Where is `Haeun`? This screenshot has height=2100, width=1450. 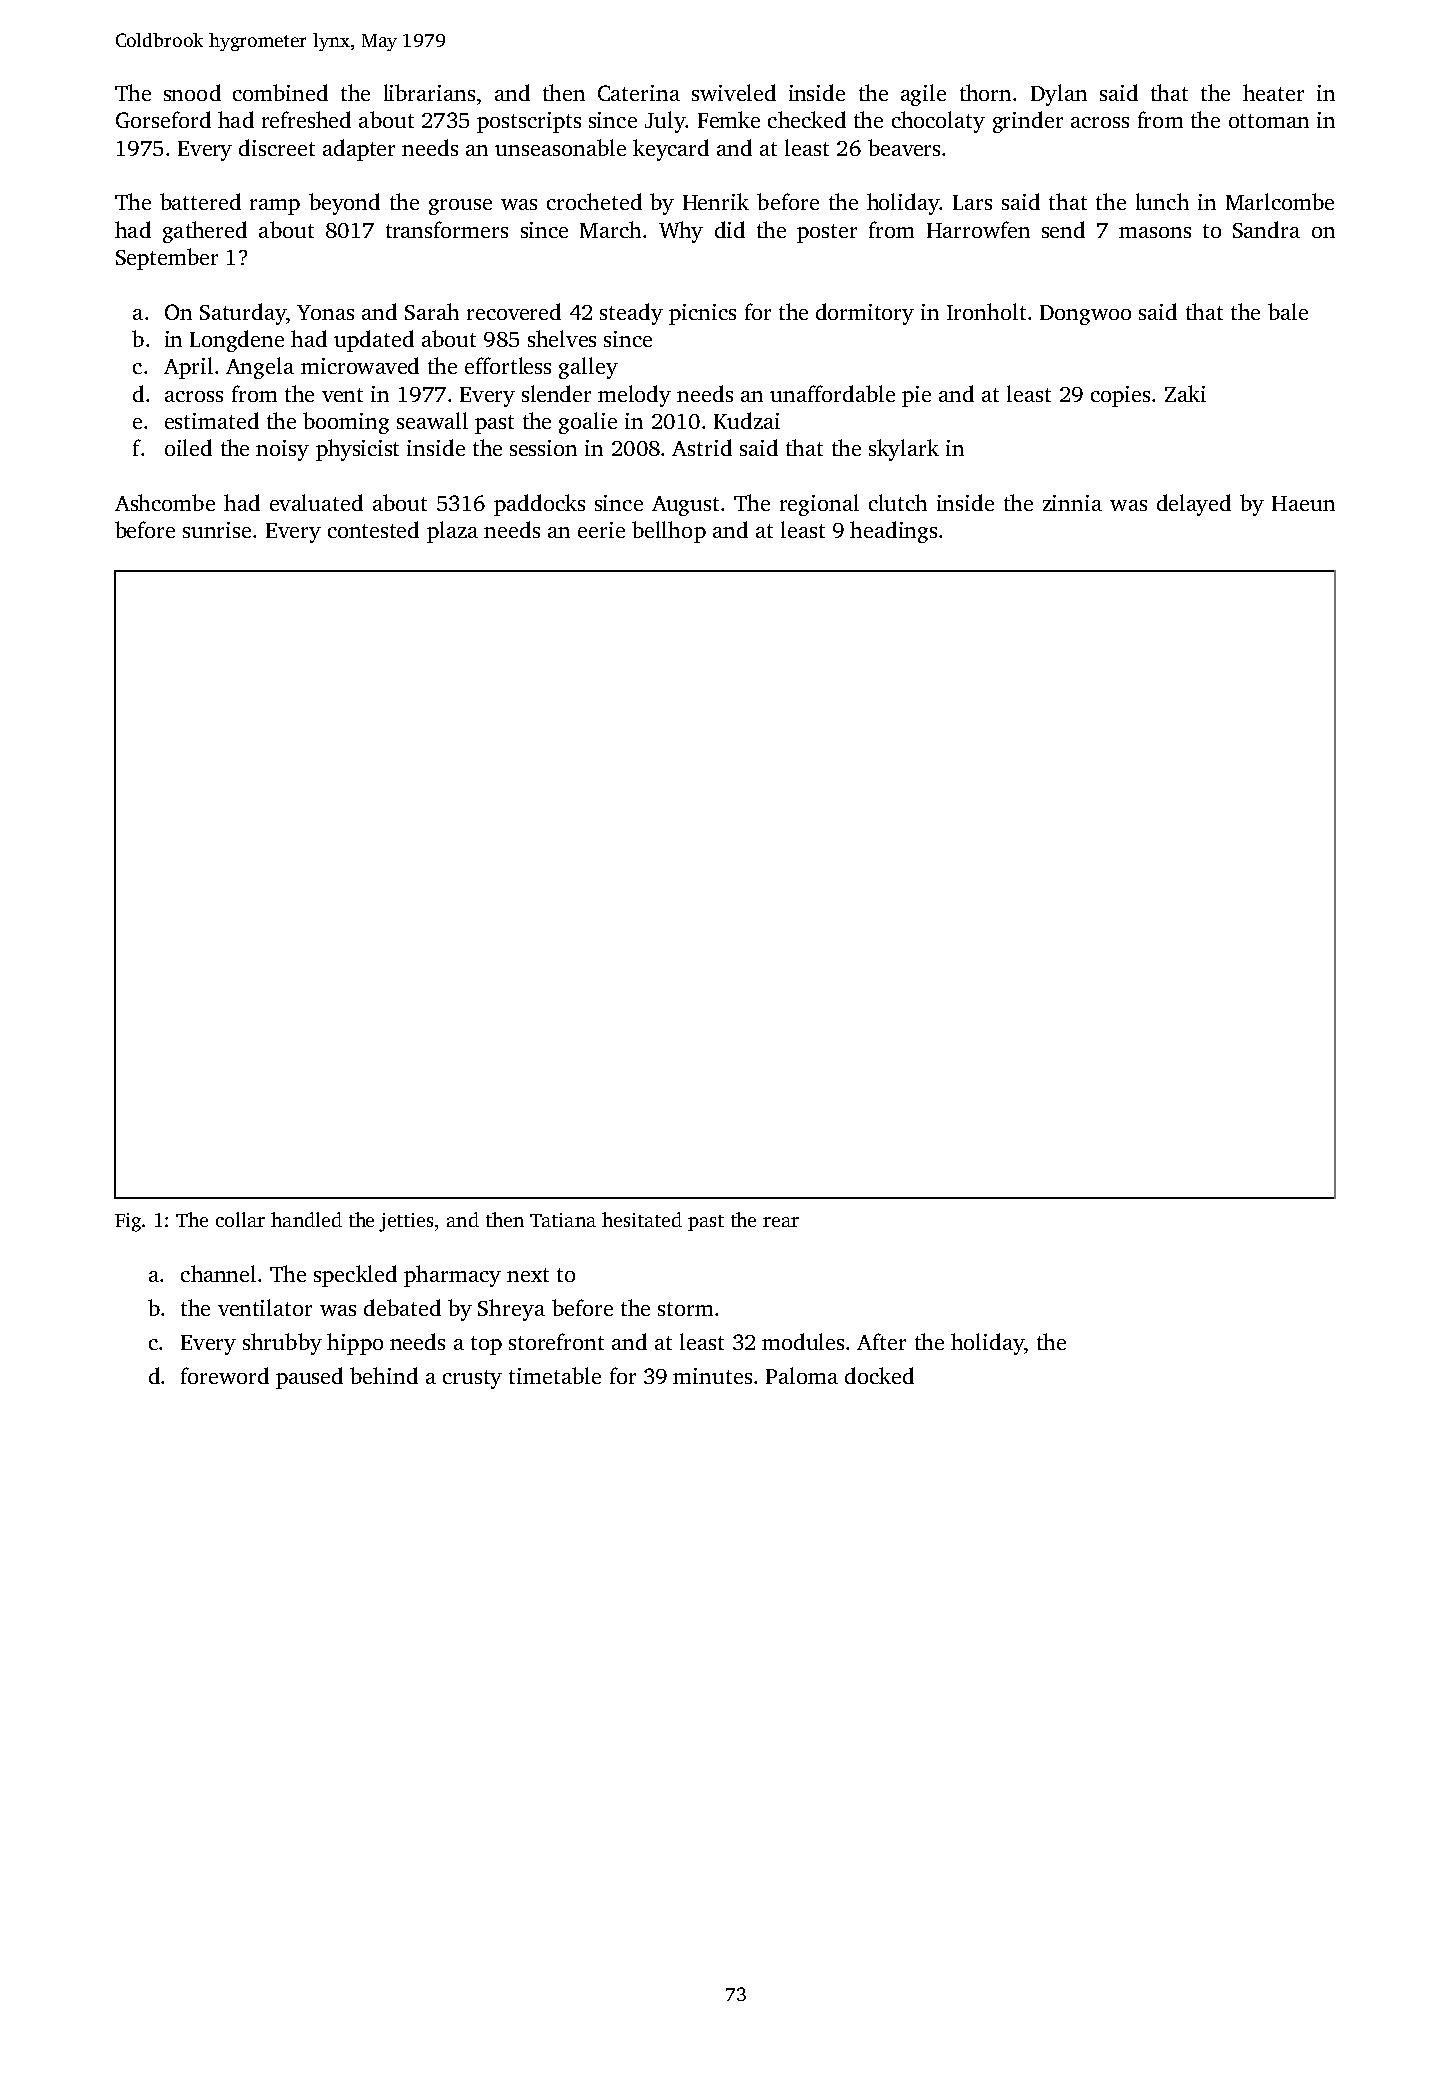
Haeun is located at coordinates (1303, 503).
